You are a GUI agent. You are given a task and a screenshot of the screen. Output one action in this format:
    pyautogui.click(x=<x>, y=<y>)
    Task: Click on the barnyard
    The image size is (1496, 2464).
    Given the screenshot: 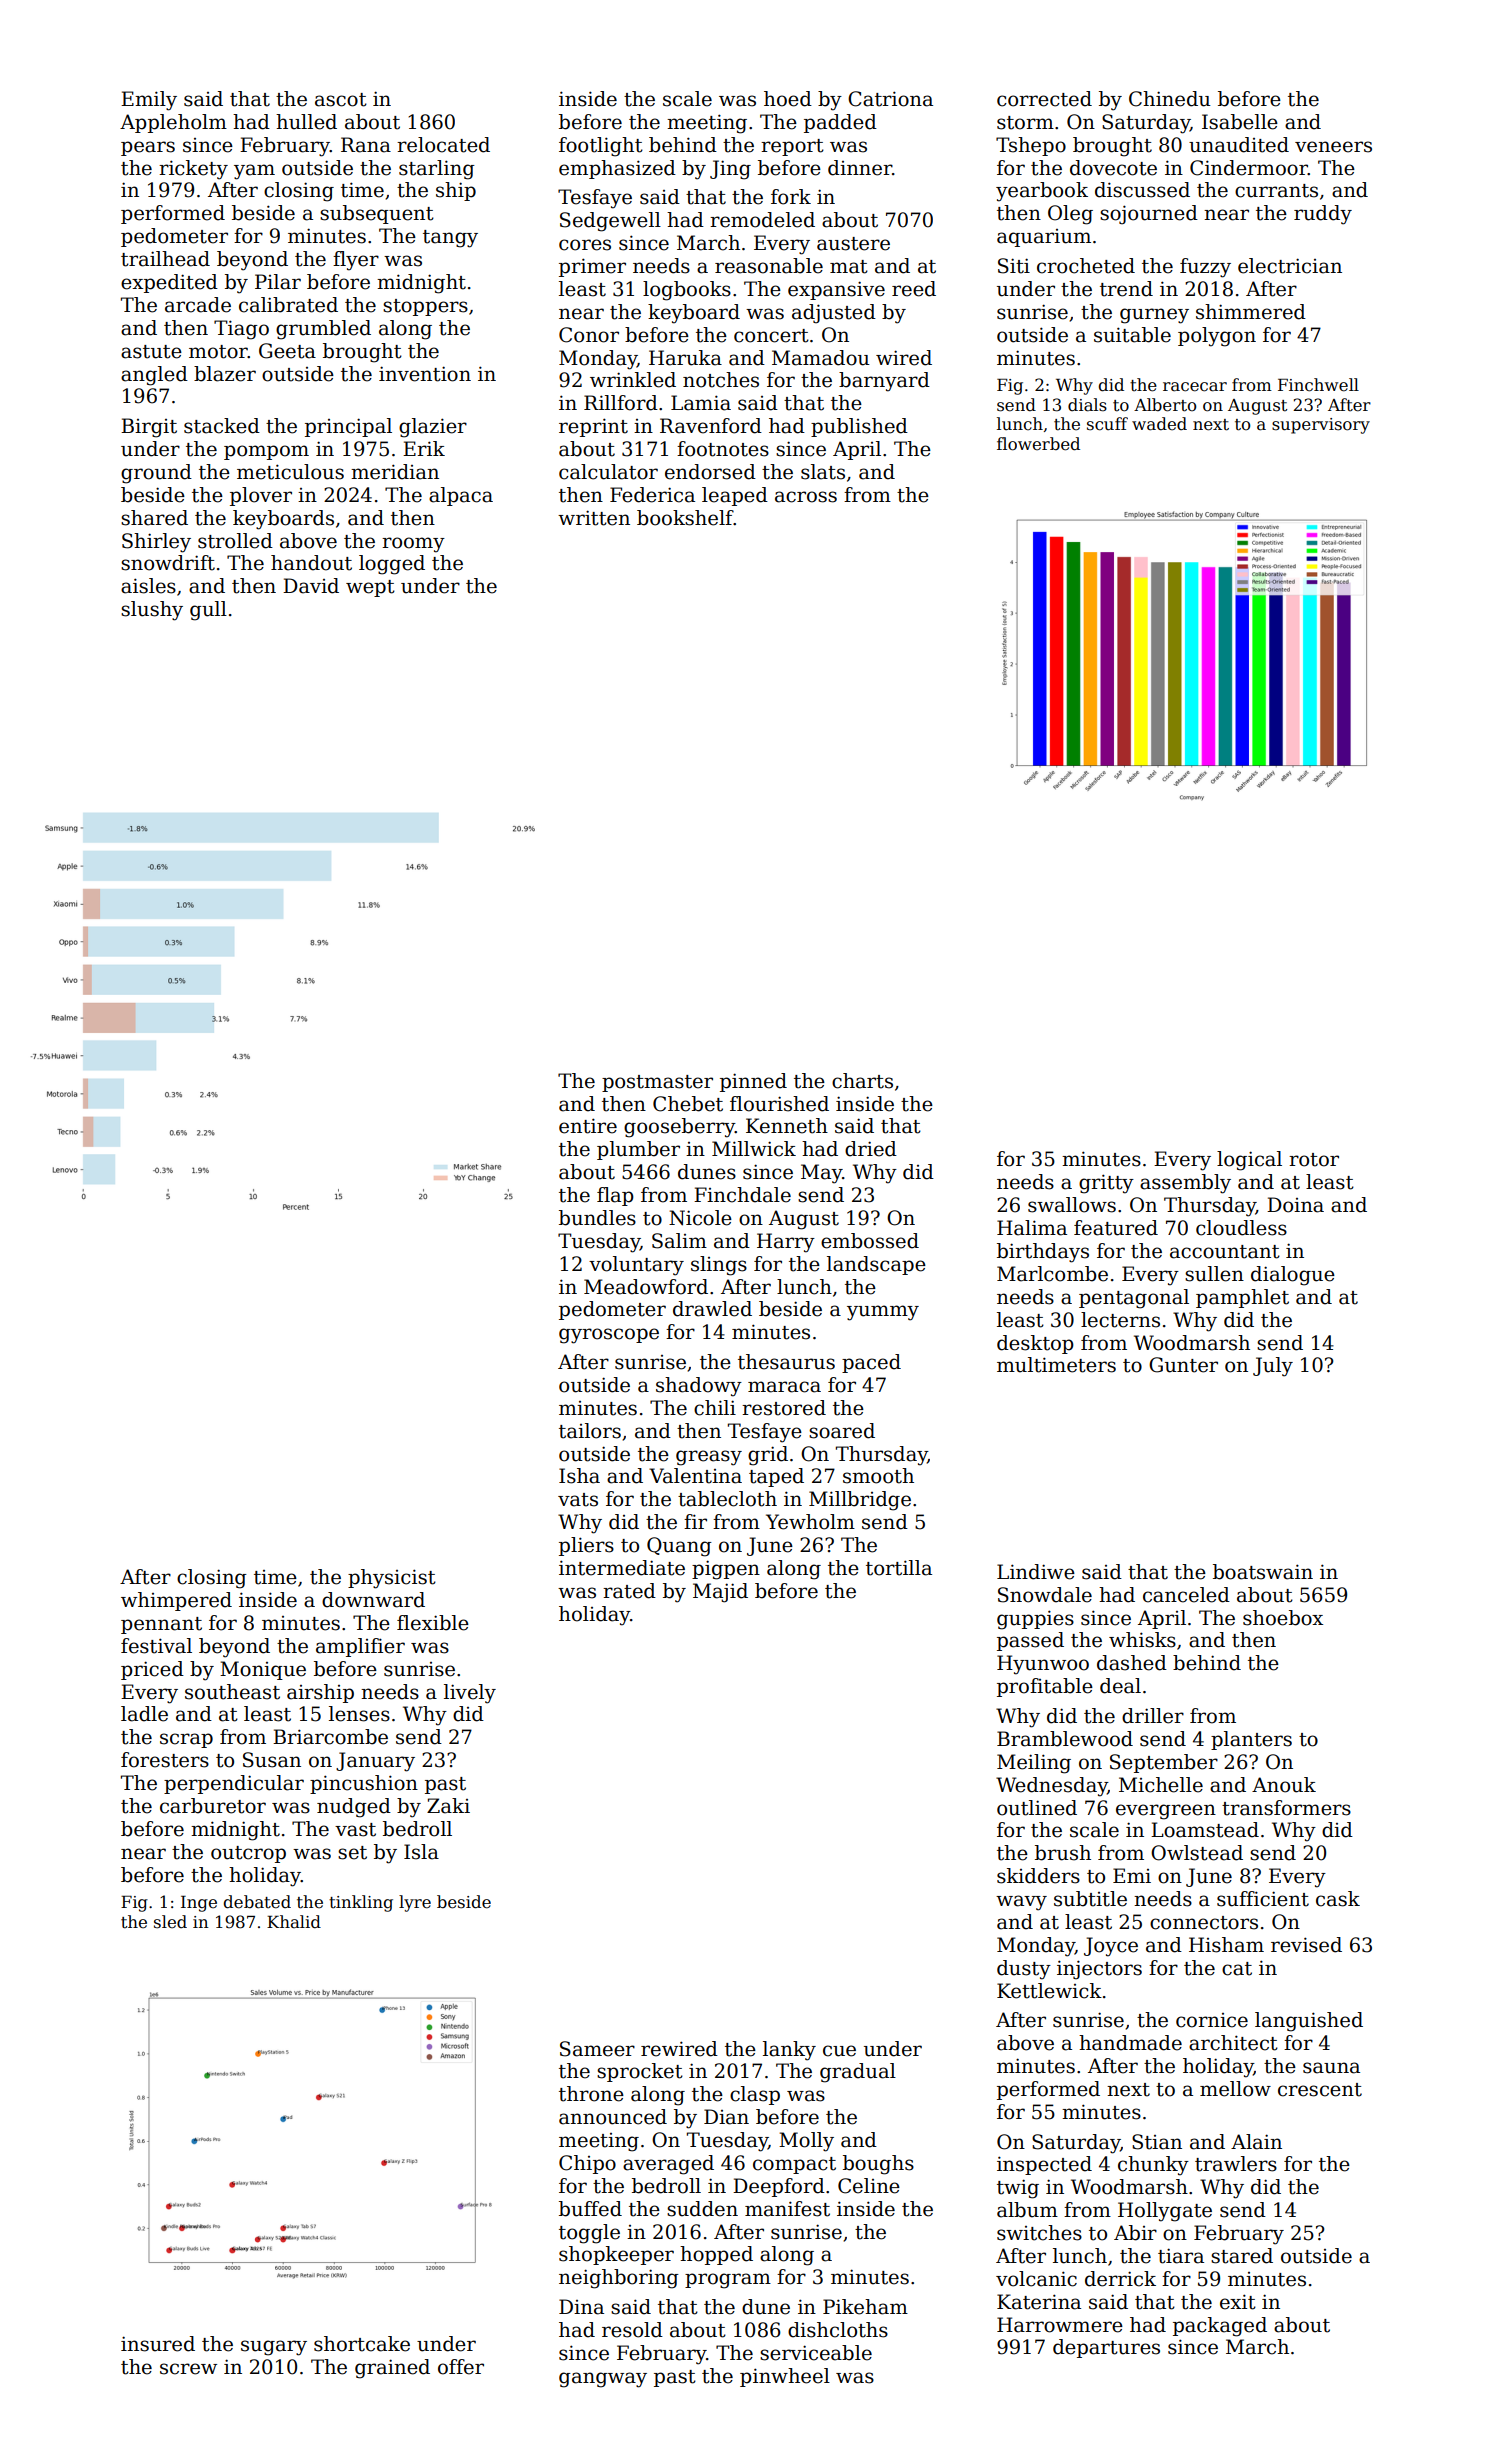 What is the action you would take?
    pyautogui.click(x=884, y=382)
